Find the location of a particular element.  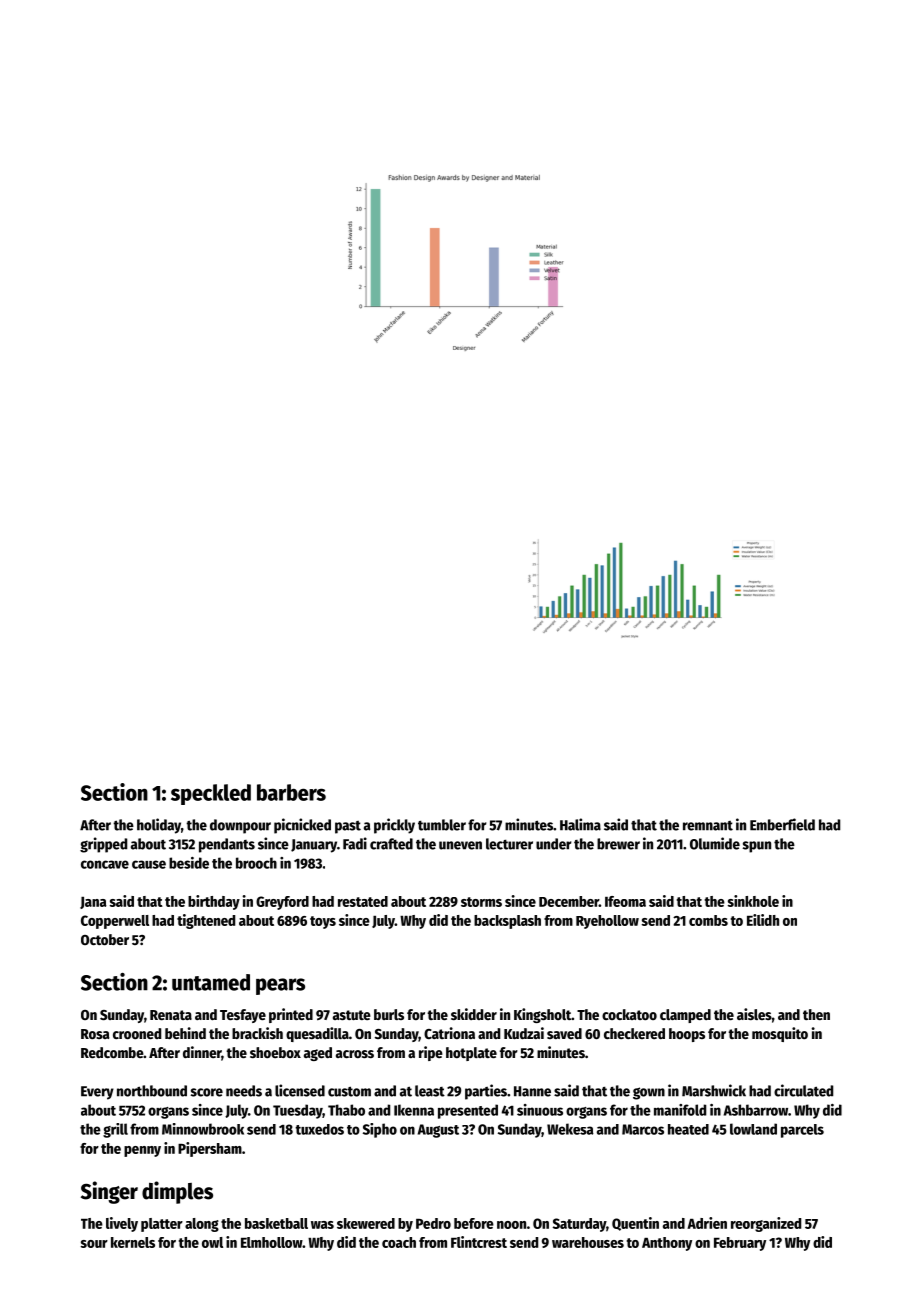

toys is located at coordinates (323, 922).
